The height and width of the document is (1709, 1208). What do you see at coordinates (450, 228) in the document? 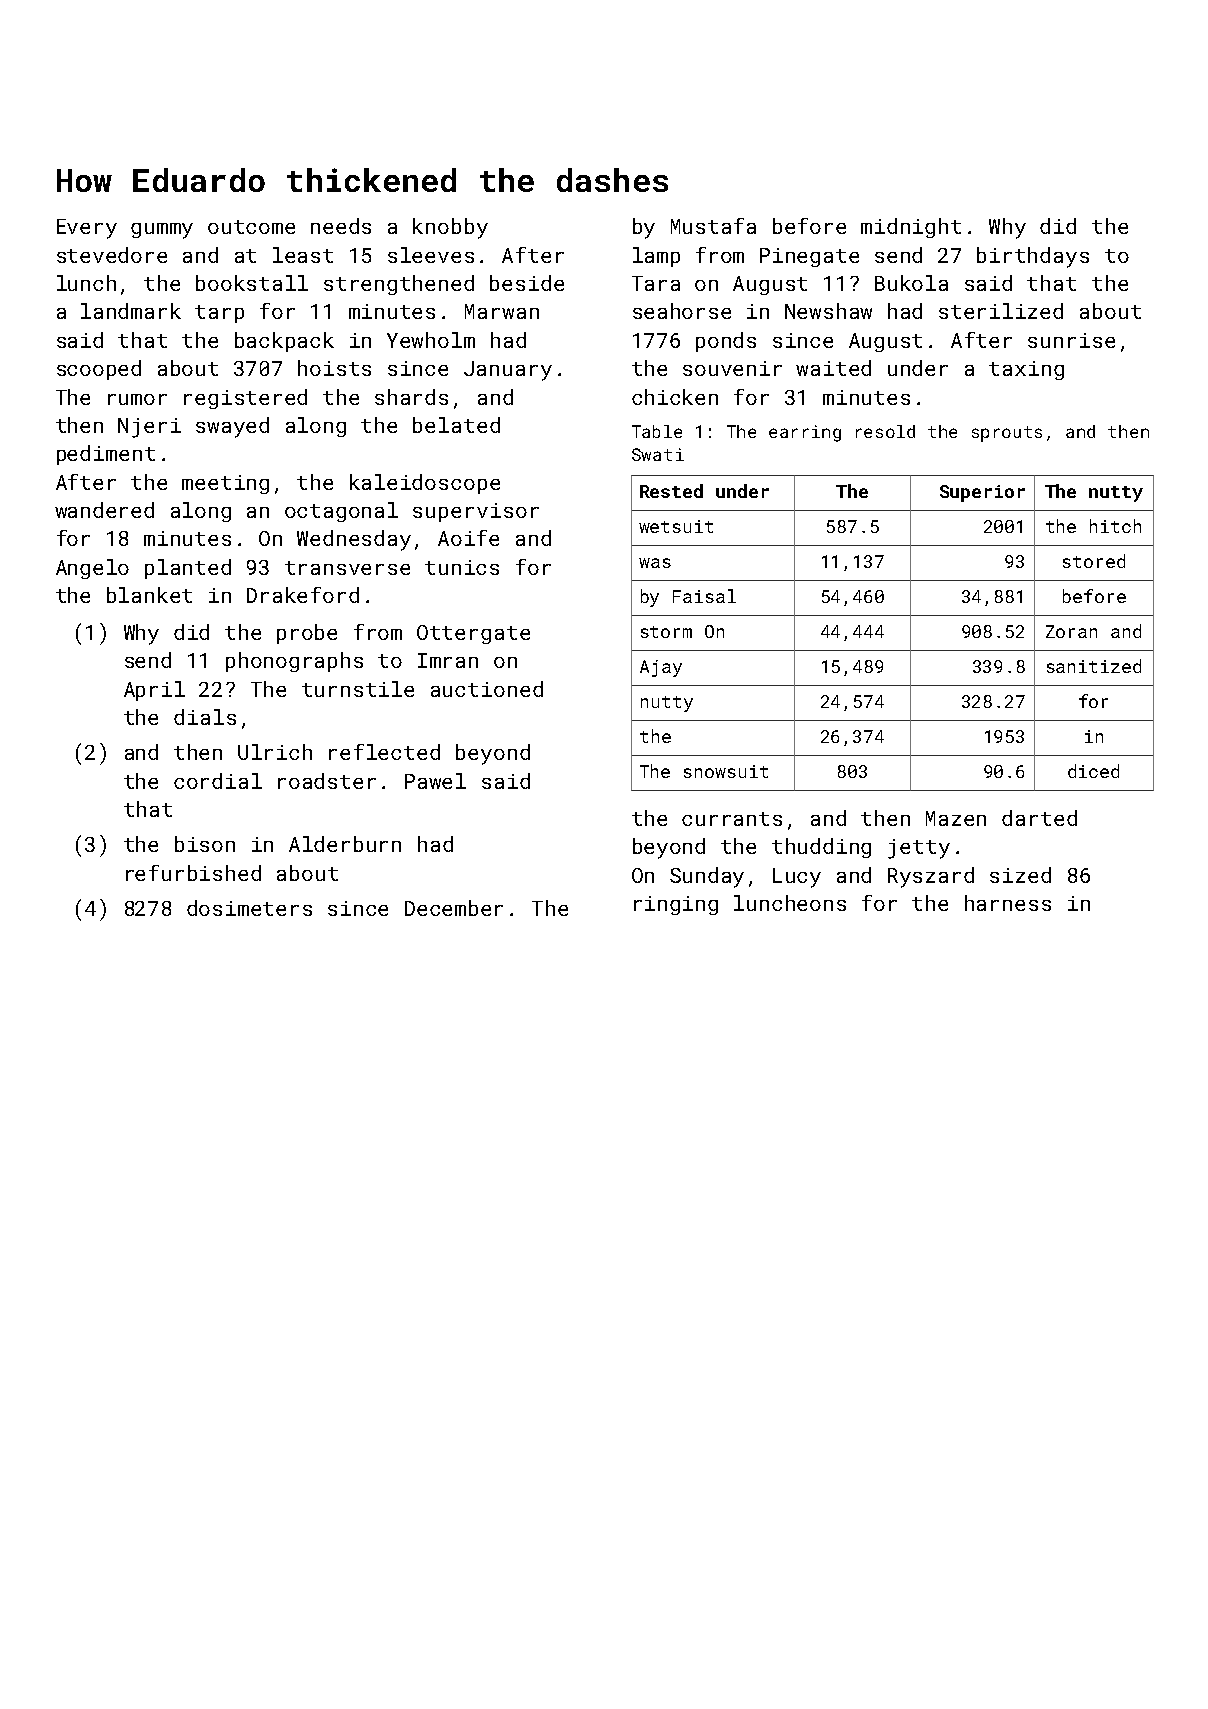
I see `knobby` at bounding box center [450, 228].
